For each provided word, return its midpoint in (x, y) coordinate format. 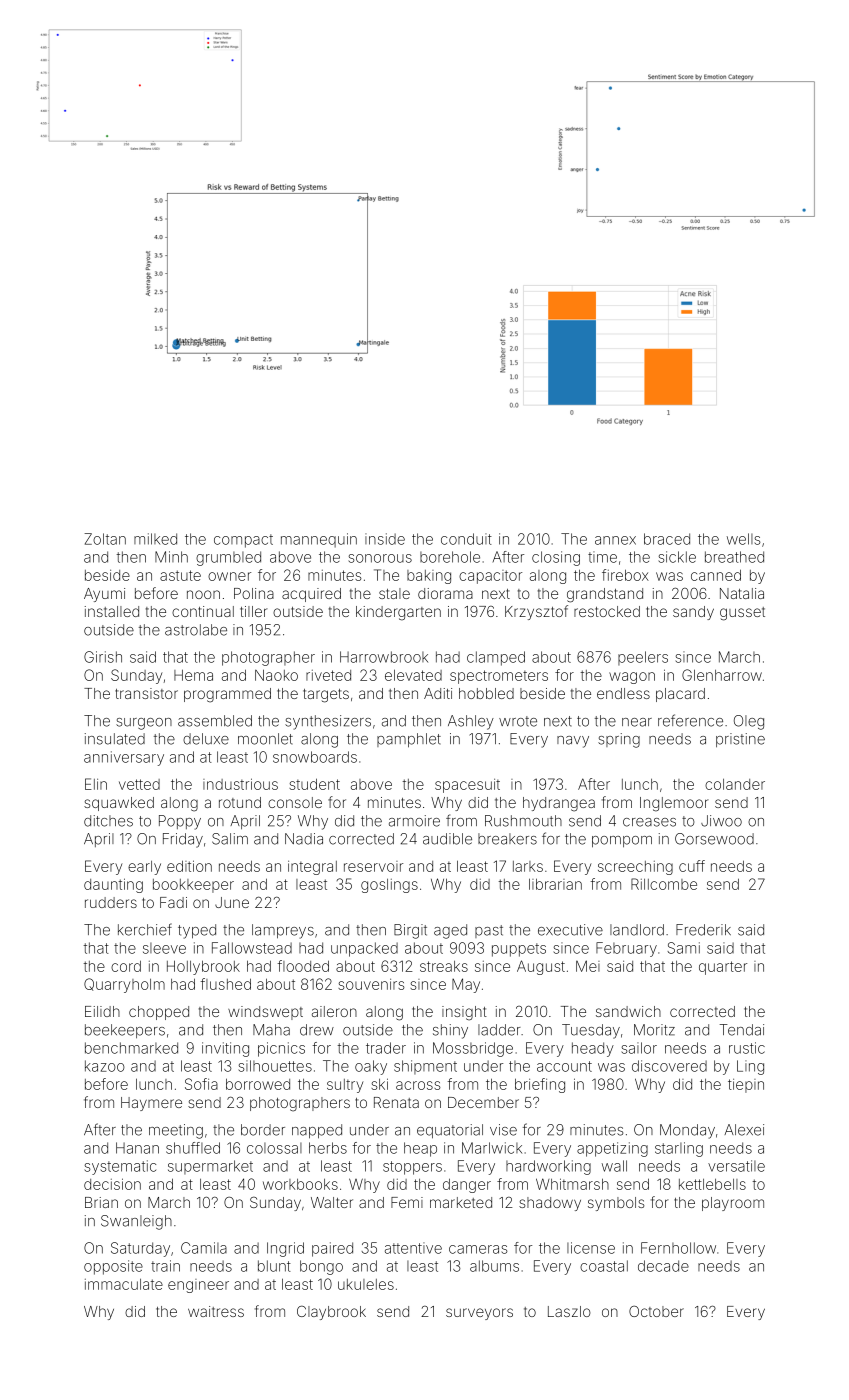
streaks (444, 966)
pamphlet (409, 740)
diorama (445, 593)
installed (112, 611)
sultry (345, 1086)
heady (593, 1049)
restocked (607, 611)
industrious (240, 784)
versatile (736, 1166)
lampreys (283, 931)
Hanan (137, 1148)
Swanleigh (136, 1222)
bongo (321, 1267)
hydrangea (559, 804)
